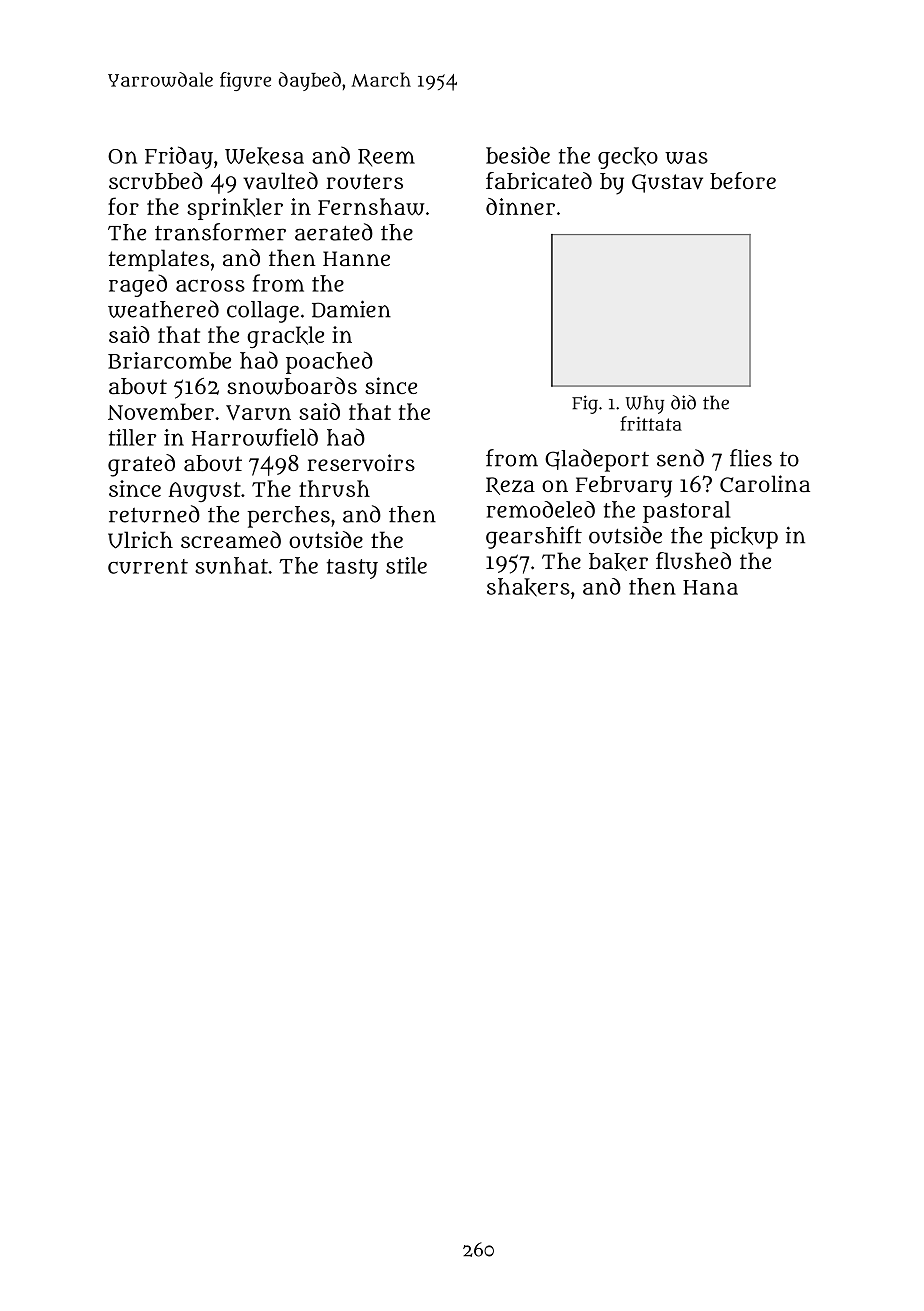 This screenshot has width=924, height=1311. Describe the element at coordinates (231, 565) in the screenshot. I see `sunhat` at that location.
